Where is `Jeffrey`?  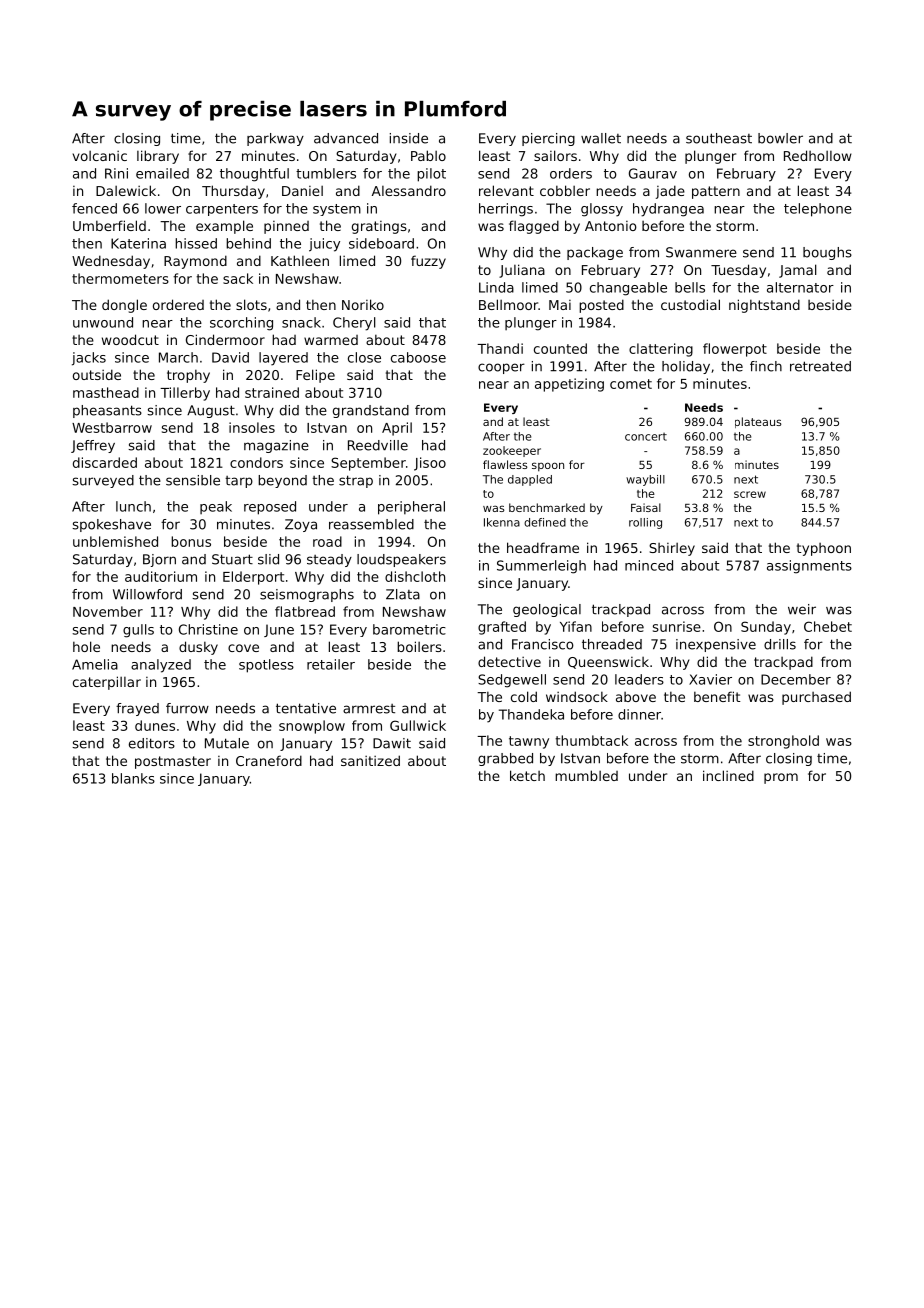 Jeffrey is located at coordinates (93, 446).
